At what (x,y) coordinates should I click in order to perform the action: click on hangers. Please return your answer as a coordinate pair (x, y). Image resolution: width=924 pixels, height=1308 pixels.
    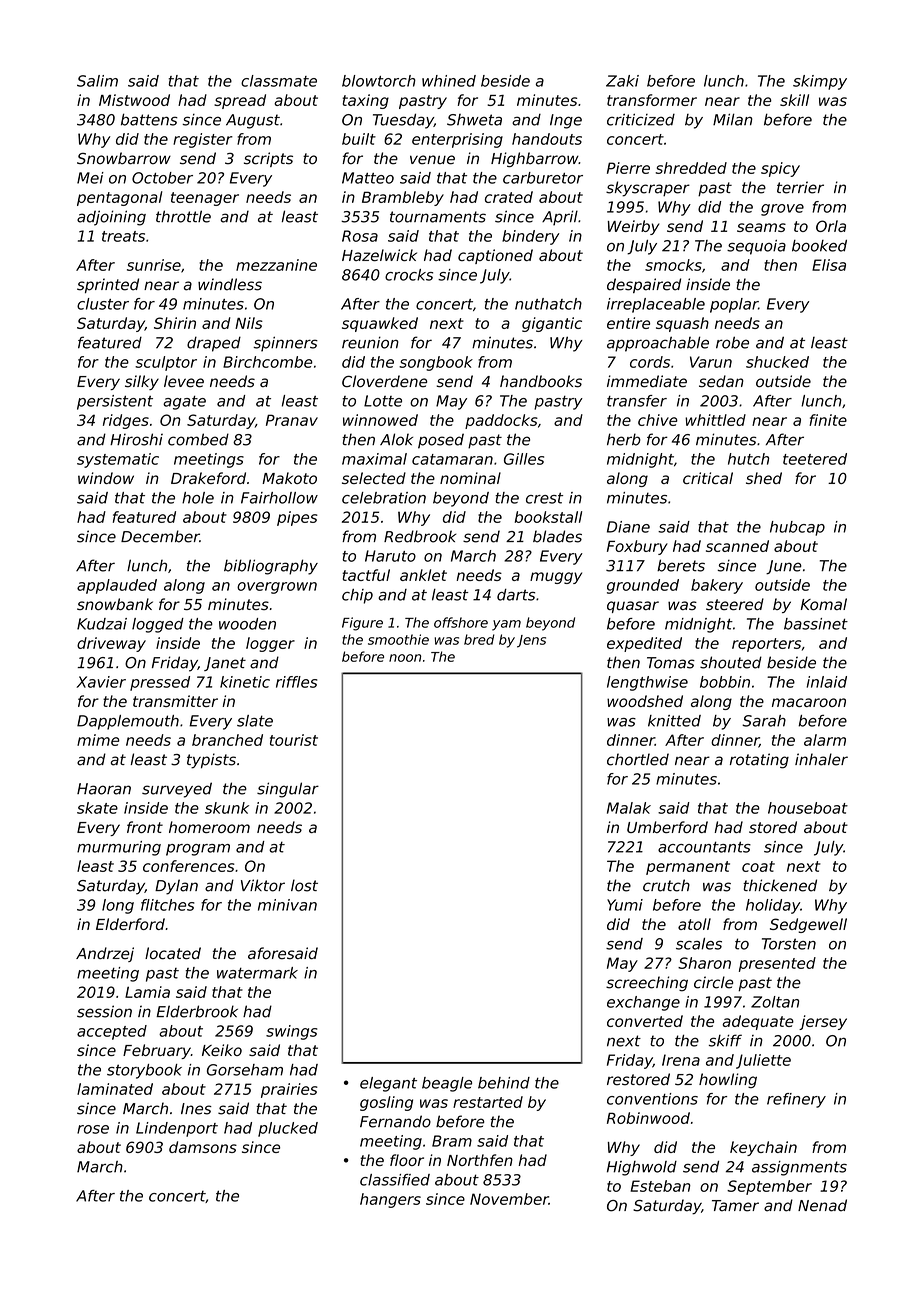
    Looking at the image, I should click on (390, 1200).
